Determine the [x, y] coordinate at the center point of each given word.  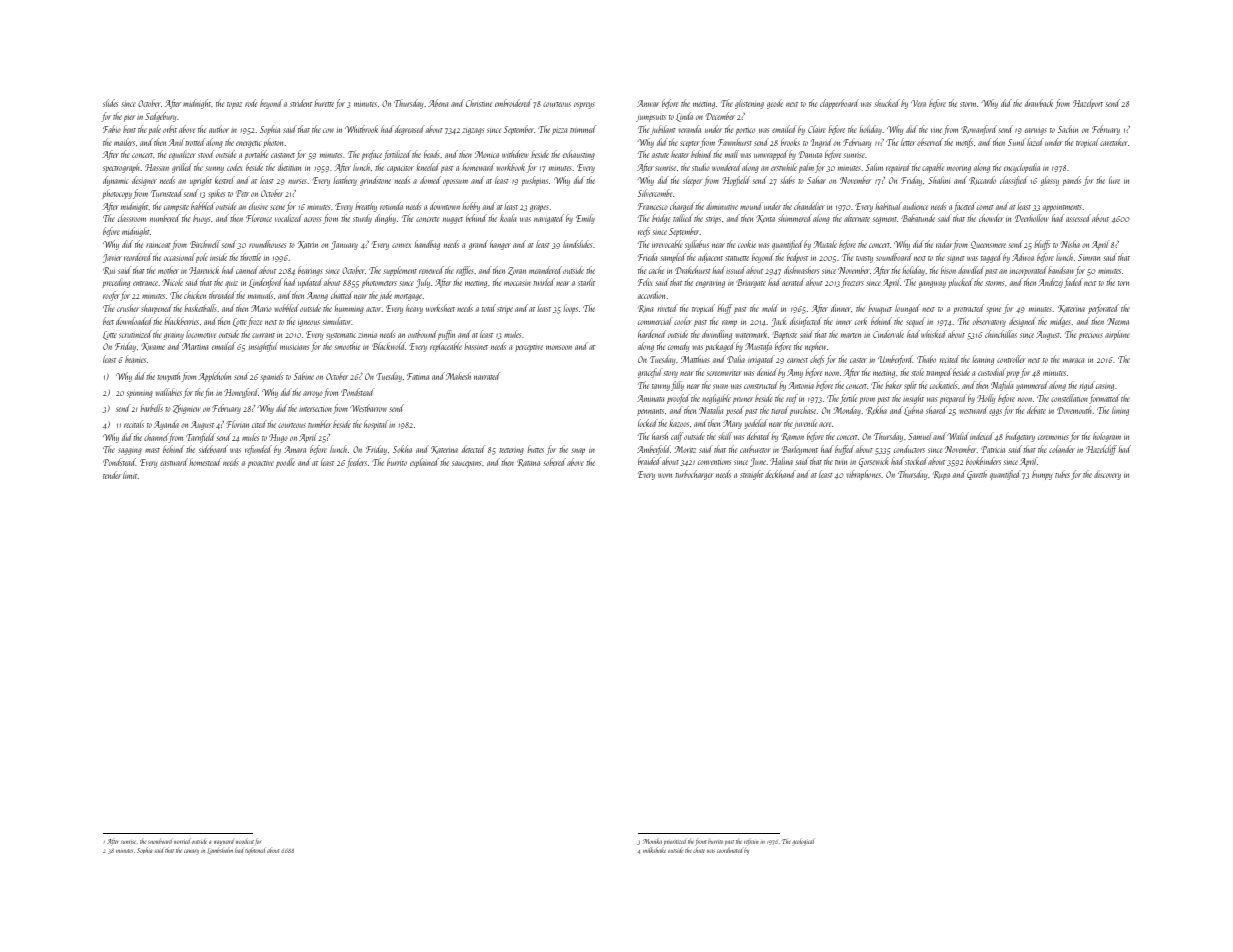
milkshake [654, 850]
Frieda [647, 257]
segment [885, 220]
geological [803, 842]
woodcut [245, 841]
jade [385, 296]
